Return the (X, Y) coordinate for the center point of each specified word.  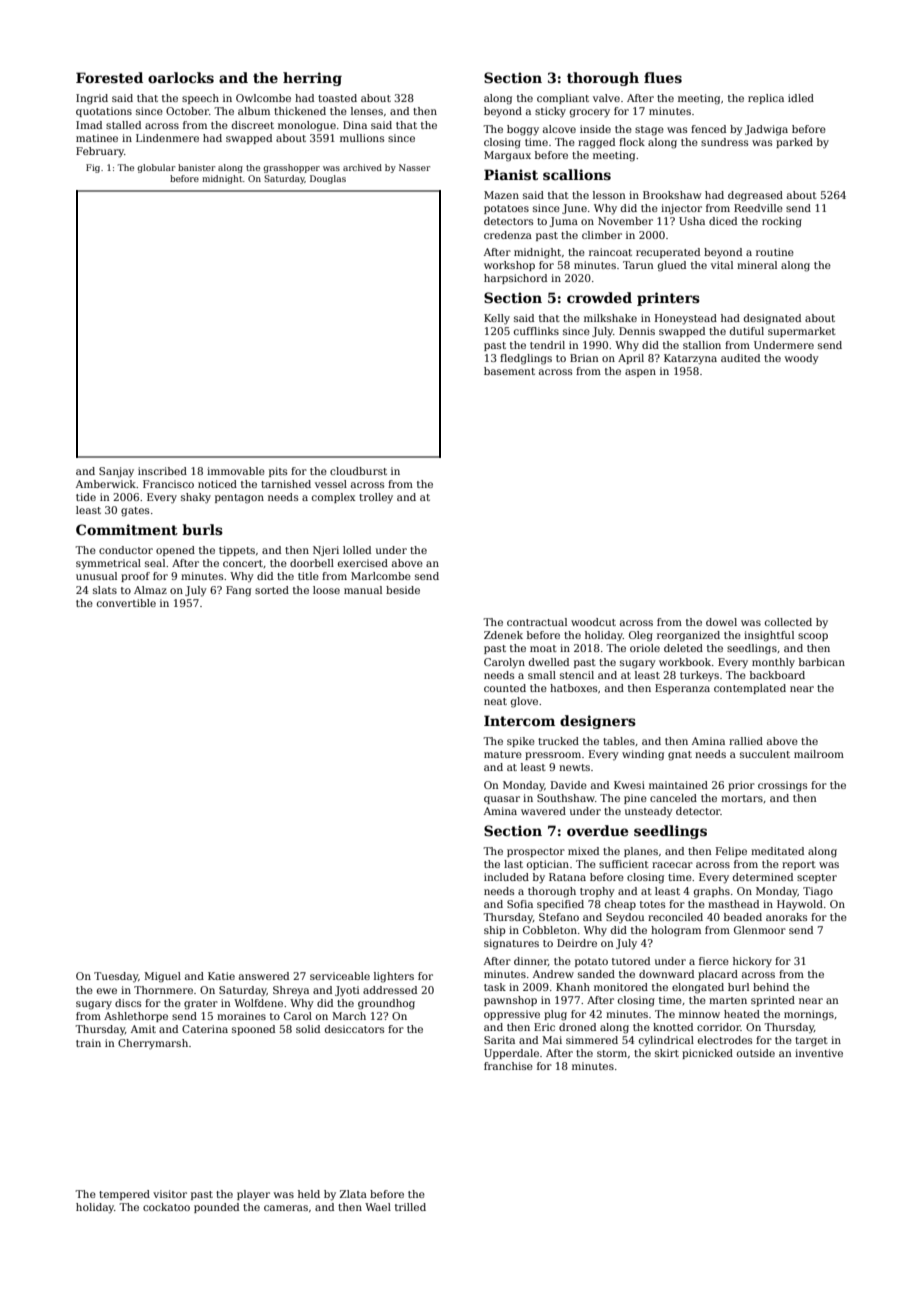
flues (663, 77)
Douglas (328, 179)
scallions (577, 174)
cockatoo (166, 1207)
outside (756, 1053)
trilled (410, 1207)
